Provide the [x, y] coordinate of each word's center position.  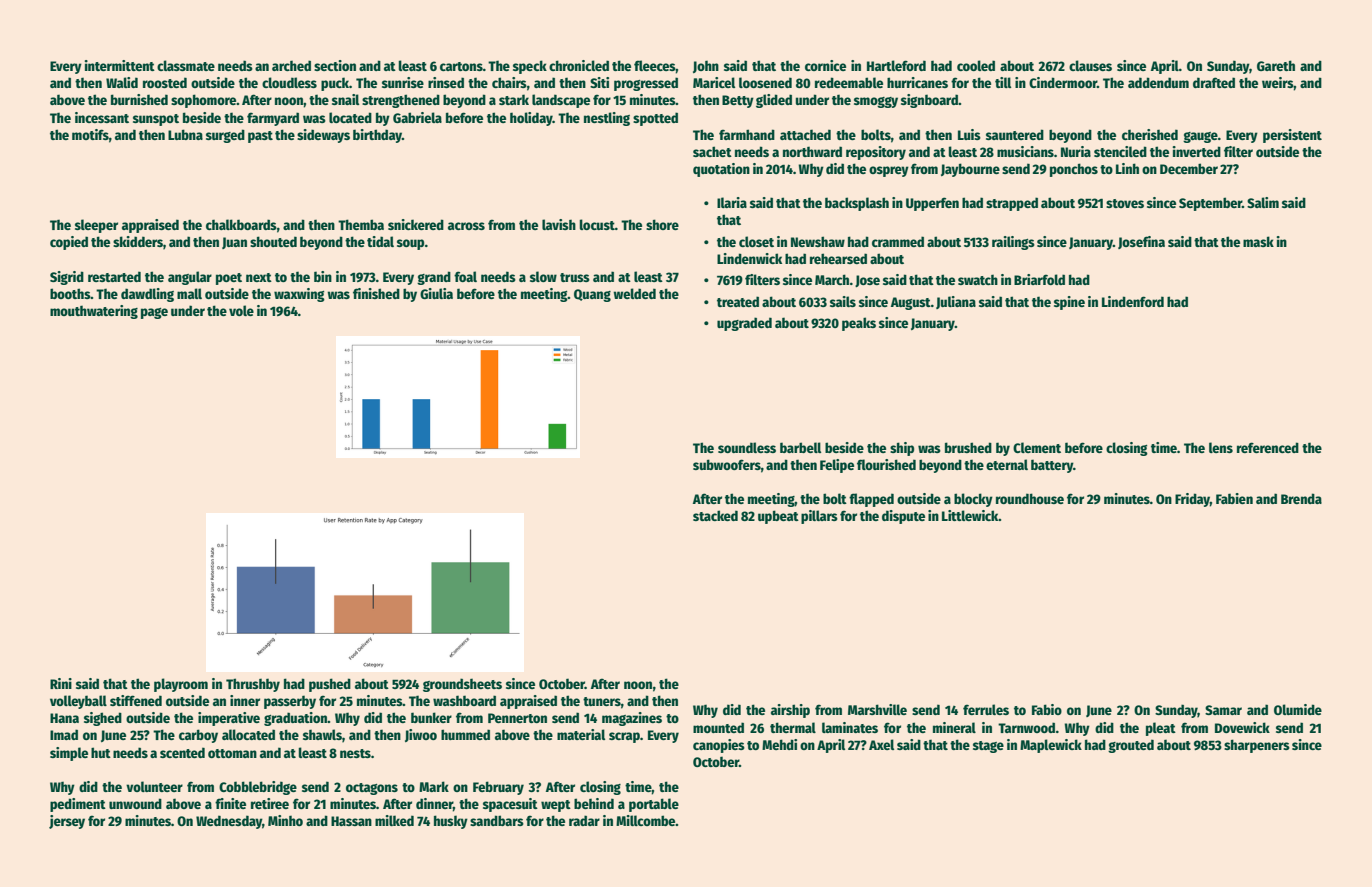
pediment [78, 805]
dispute [903, 517]
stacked [715, 515]
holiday [531, 119]
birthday [377, 136]
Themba [361, 224]
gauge [1200, 137]
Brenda [1301, 498]
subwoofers [727, 464]
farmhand [747, 134]
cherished [1150, 134]
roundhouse [1030, 498]
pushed [330, 685]
